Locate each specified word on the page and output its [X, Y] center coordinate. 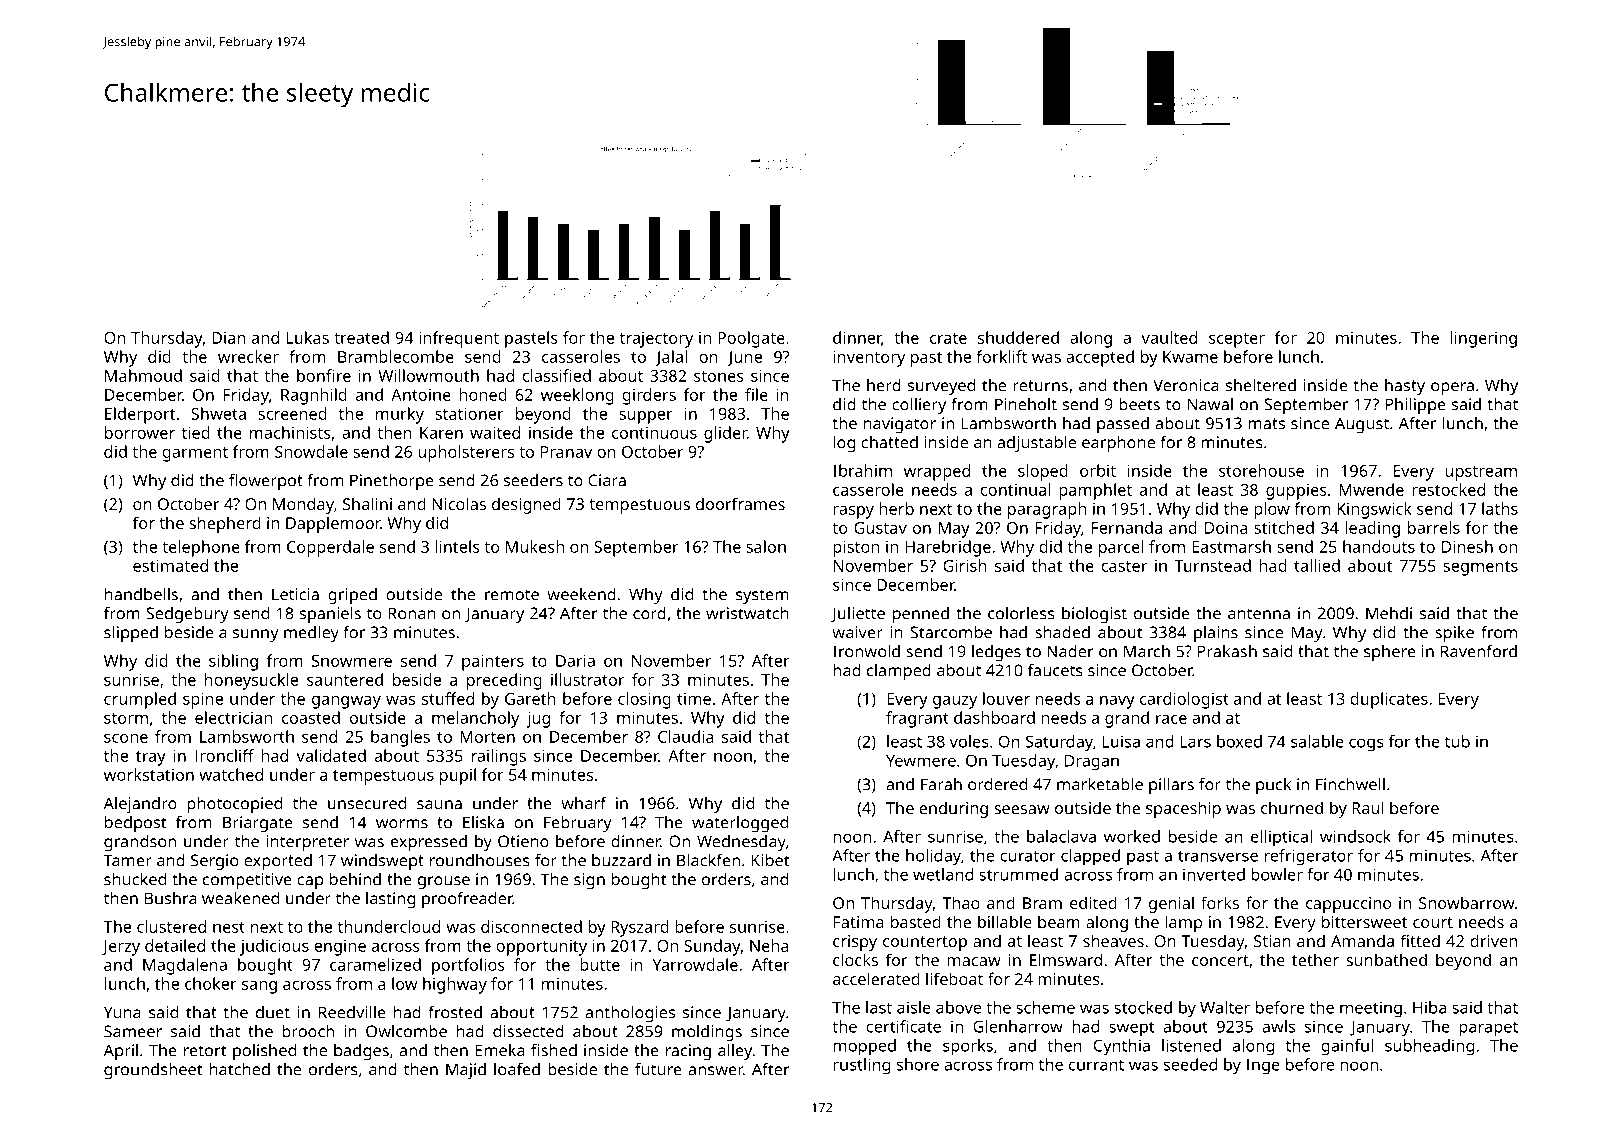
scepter [1237, 340]
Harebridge [948, 548]
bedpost [136, 824]
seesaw [1022, 809]
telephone [201, 548]
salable [1317, 741]
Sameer [133, 1031]
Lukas [307, 337]
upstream [1481, 473]
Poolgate [751, 339]
